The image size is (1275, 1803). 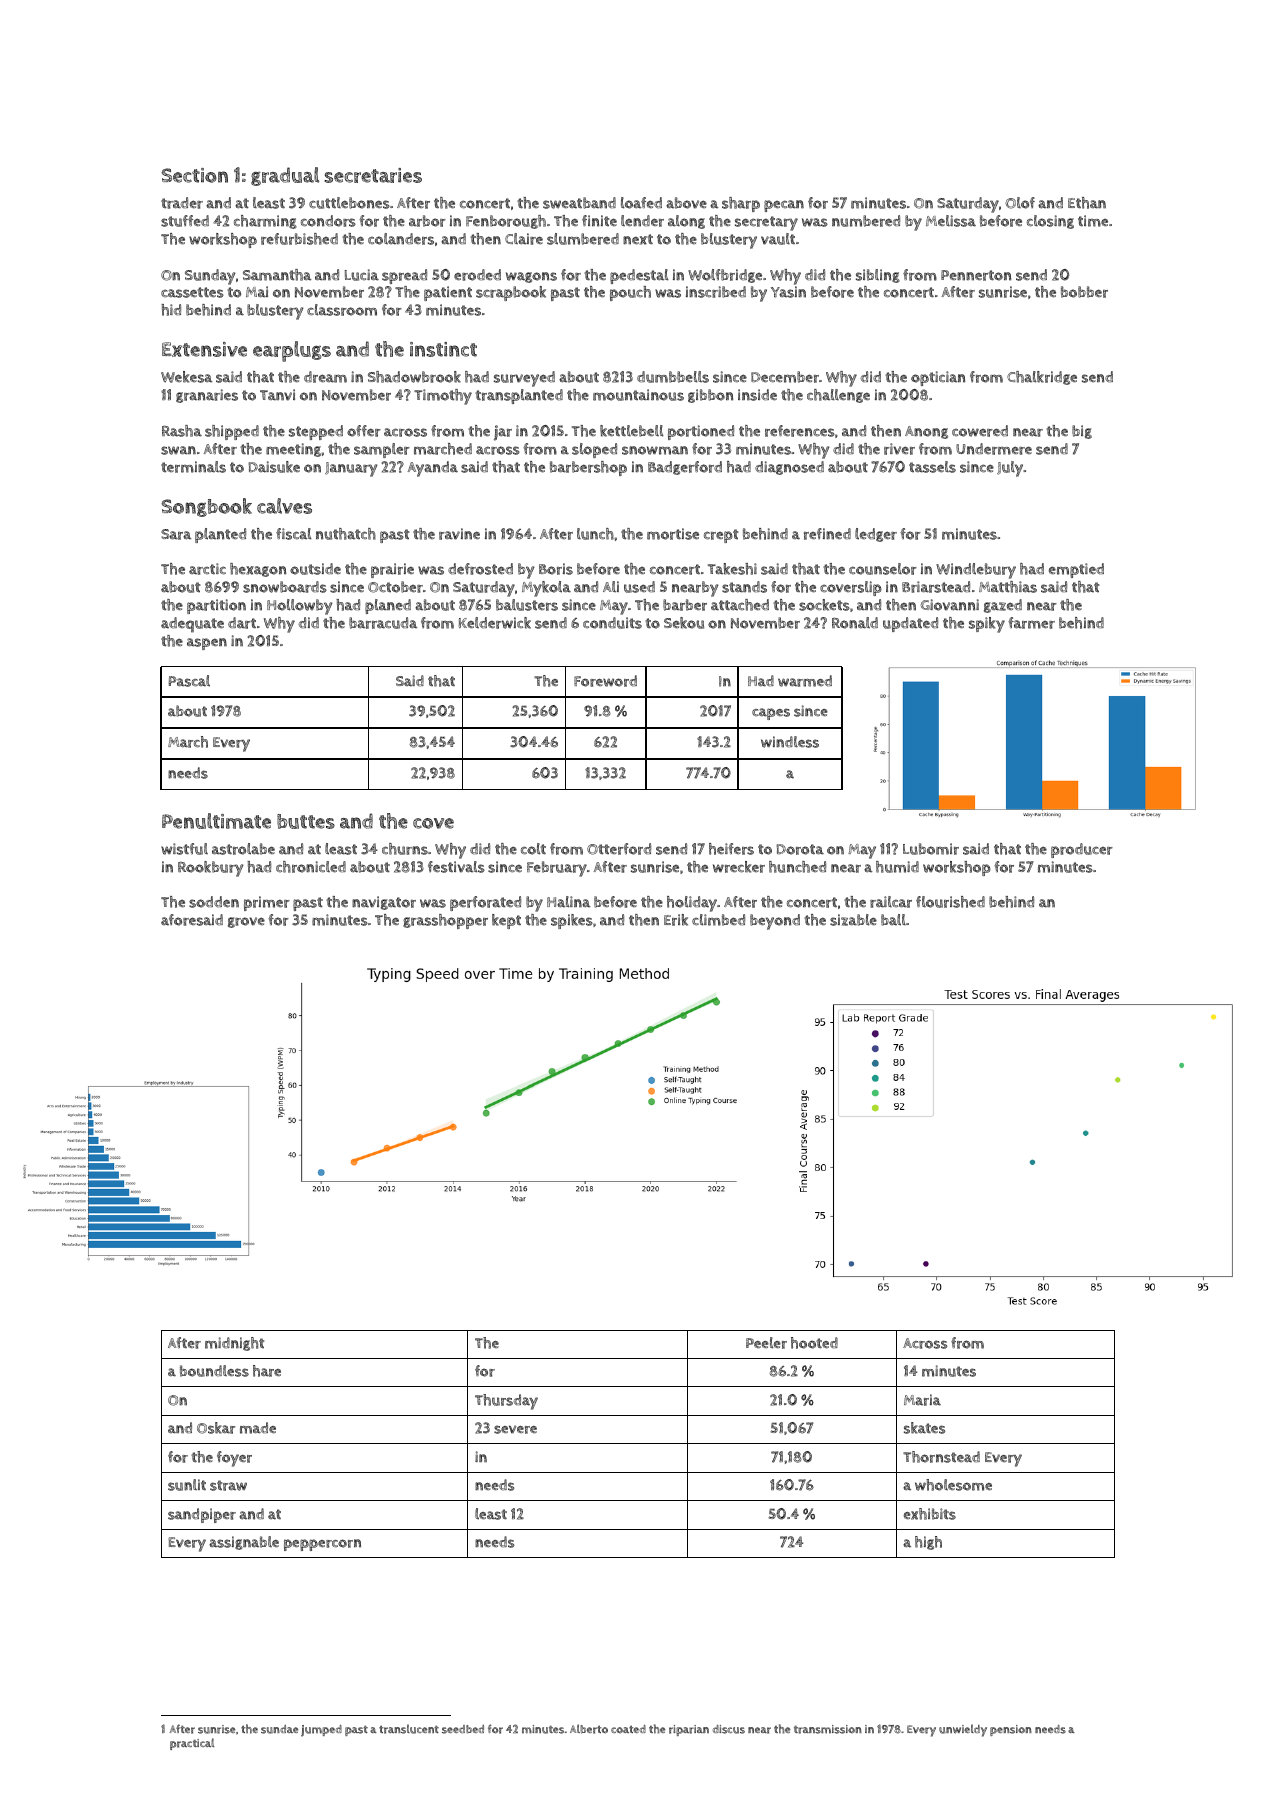 I want to click on Fenborough, so click(x=506, y=222).
